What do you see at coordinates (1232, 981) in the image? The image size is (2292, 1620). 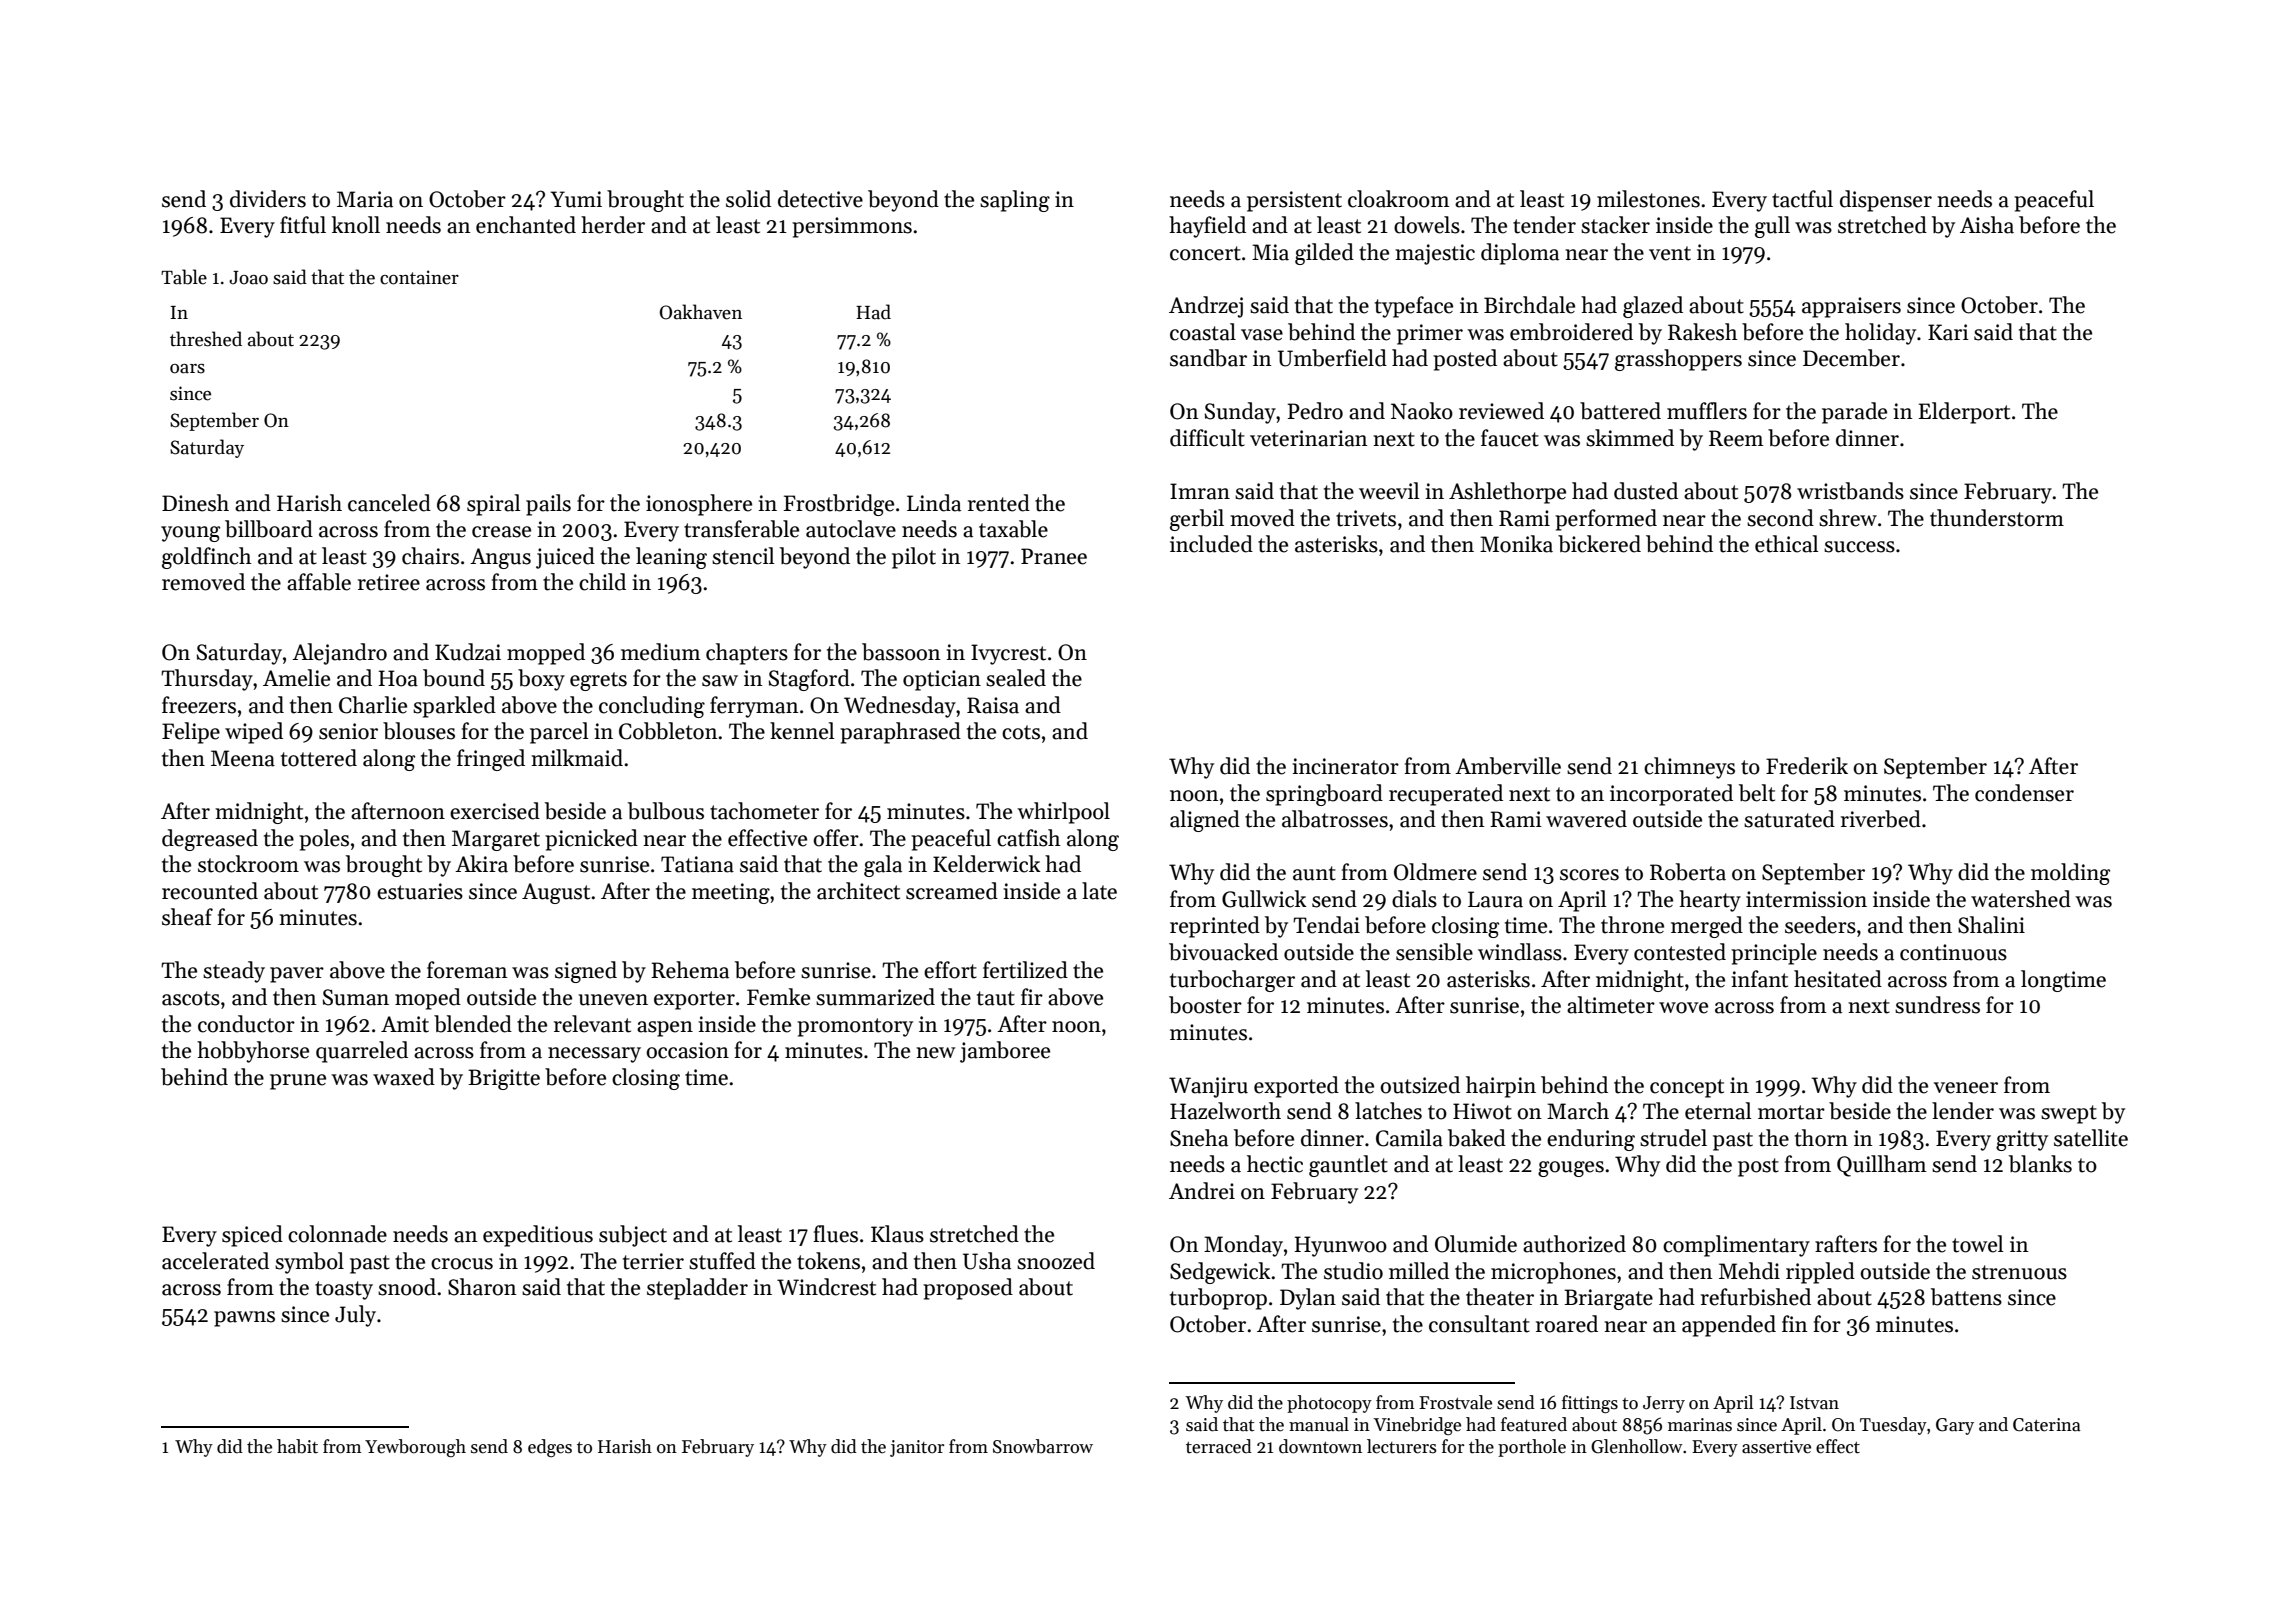 I see `turbocharger` at bounding box center [1232, 981].
